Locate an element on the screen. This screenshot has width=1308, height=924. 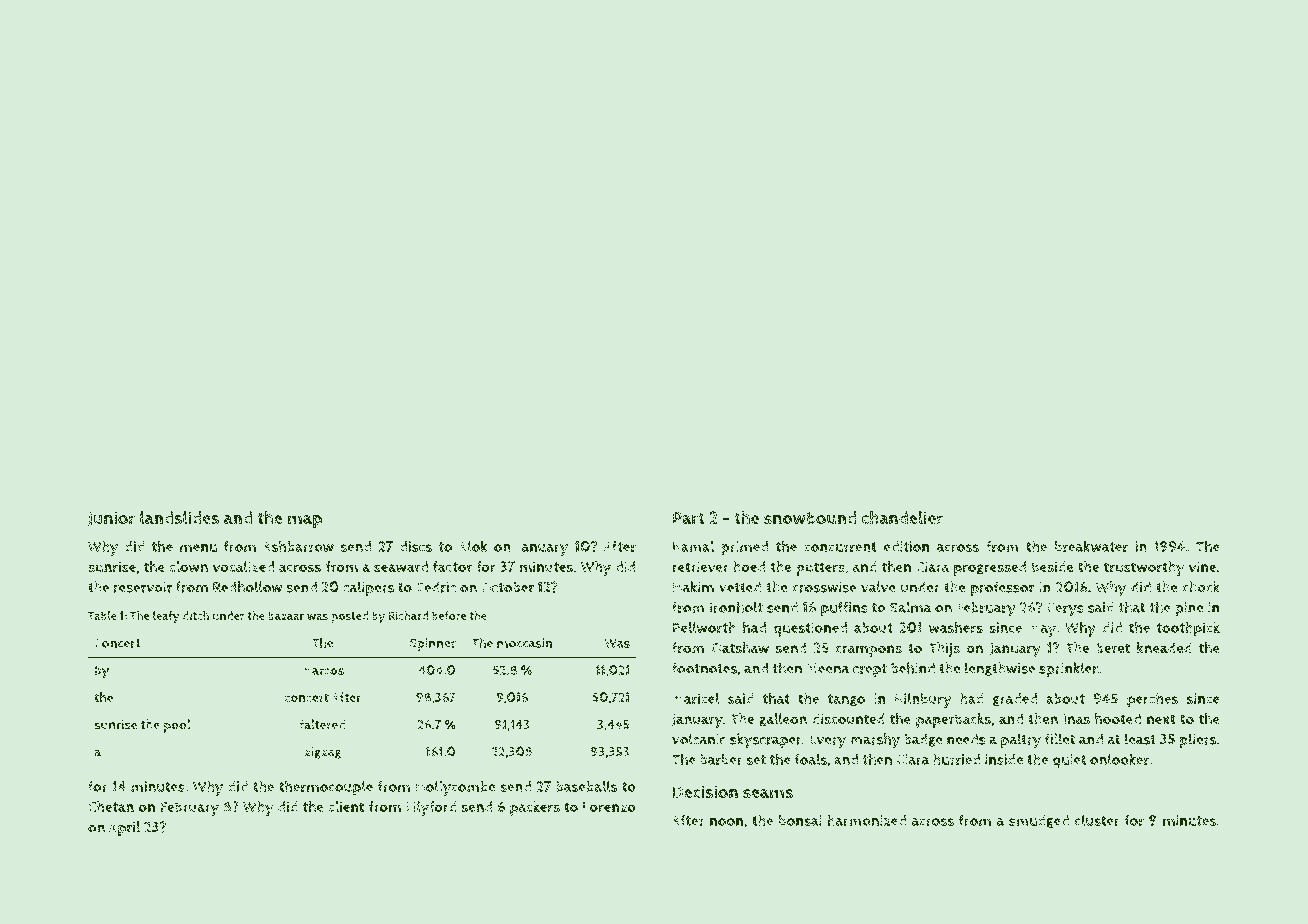
May is located at coordinates (1042, 629).
